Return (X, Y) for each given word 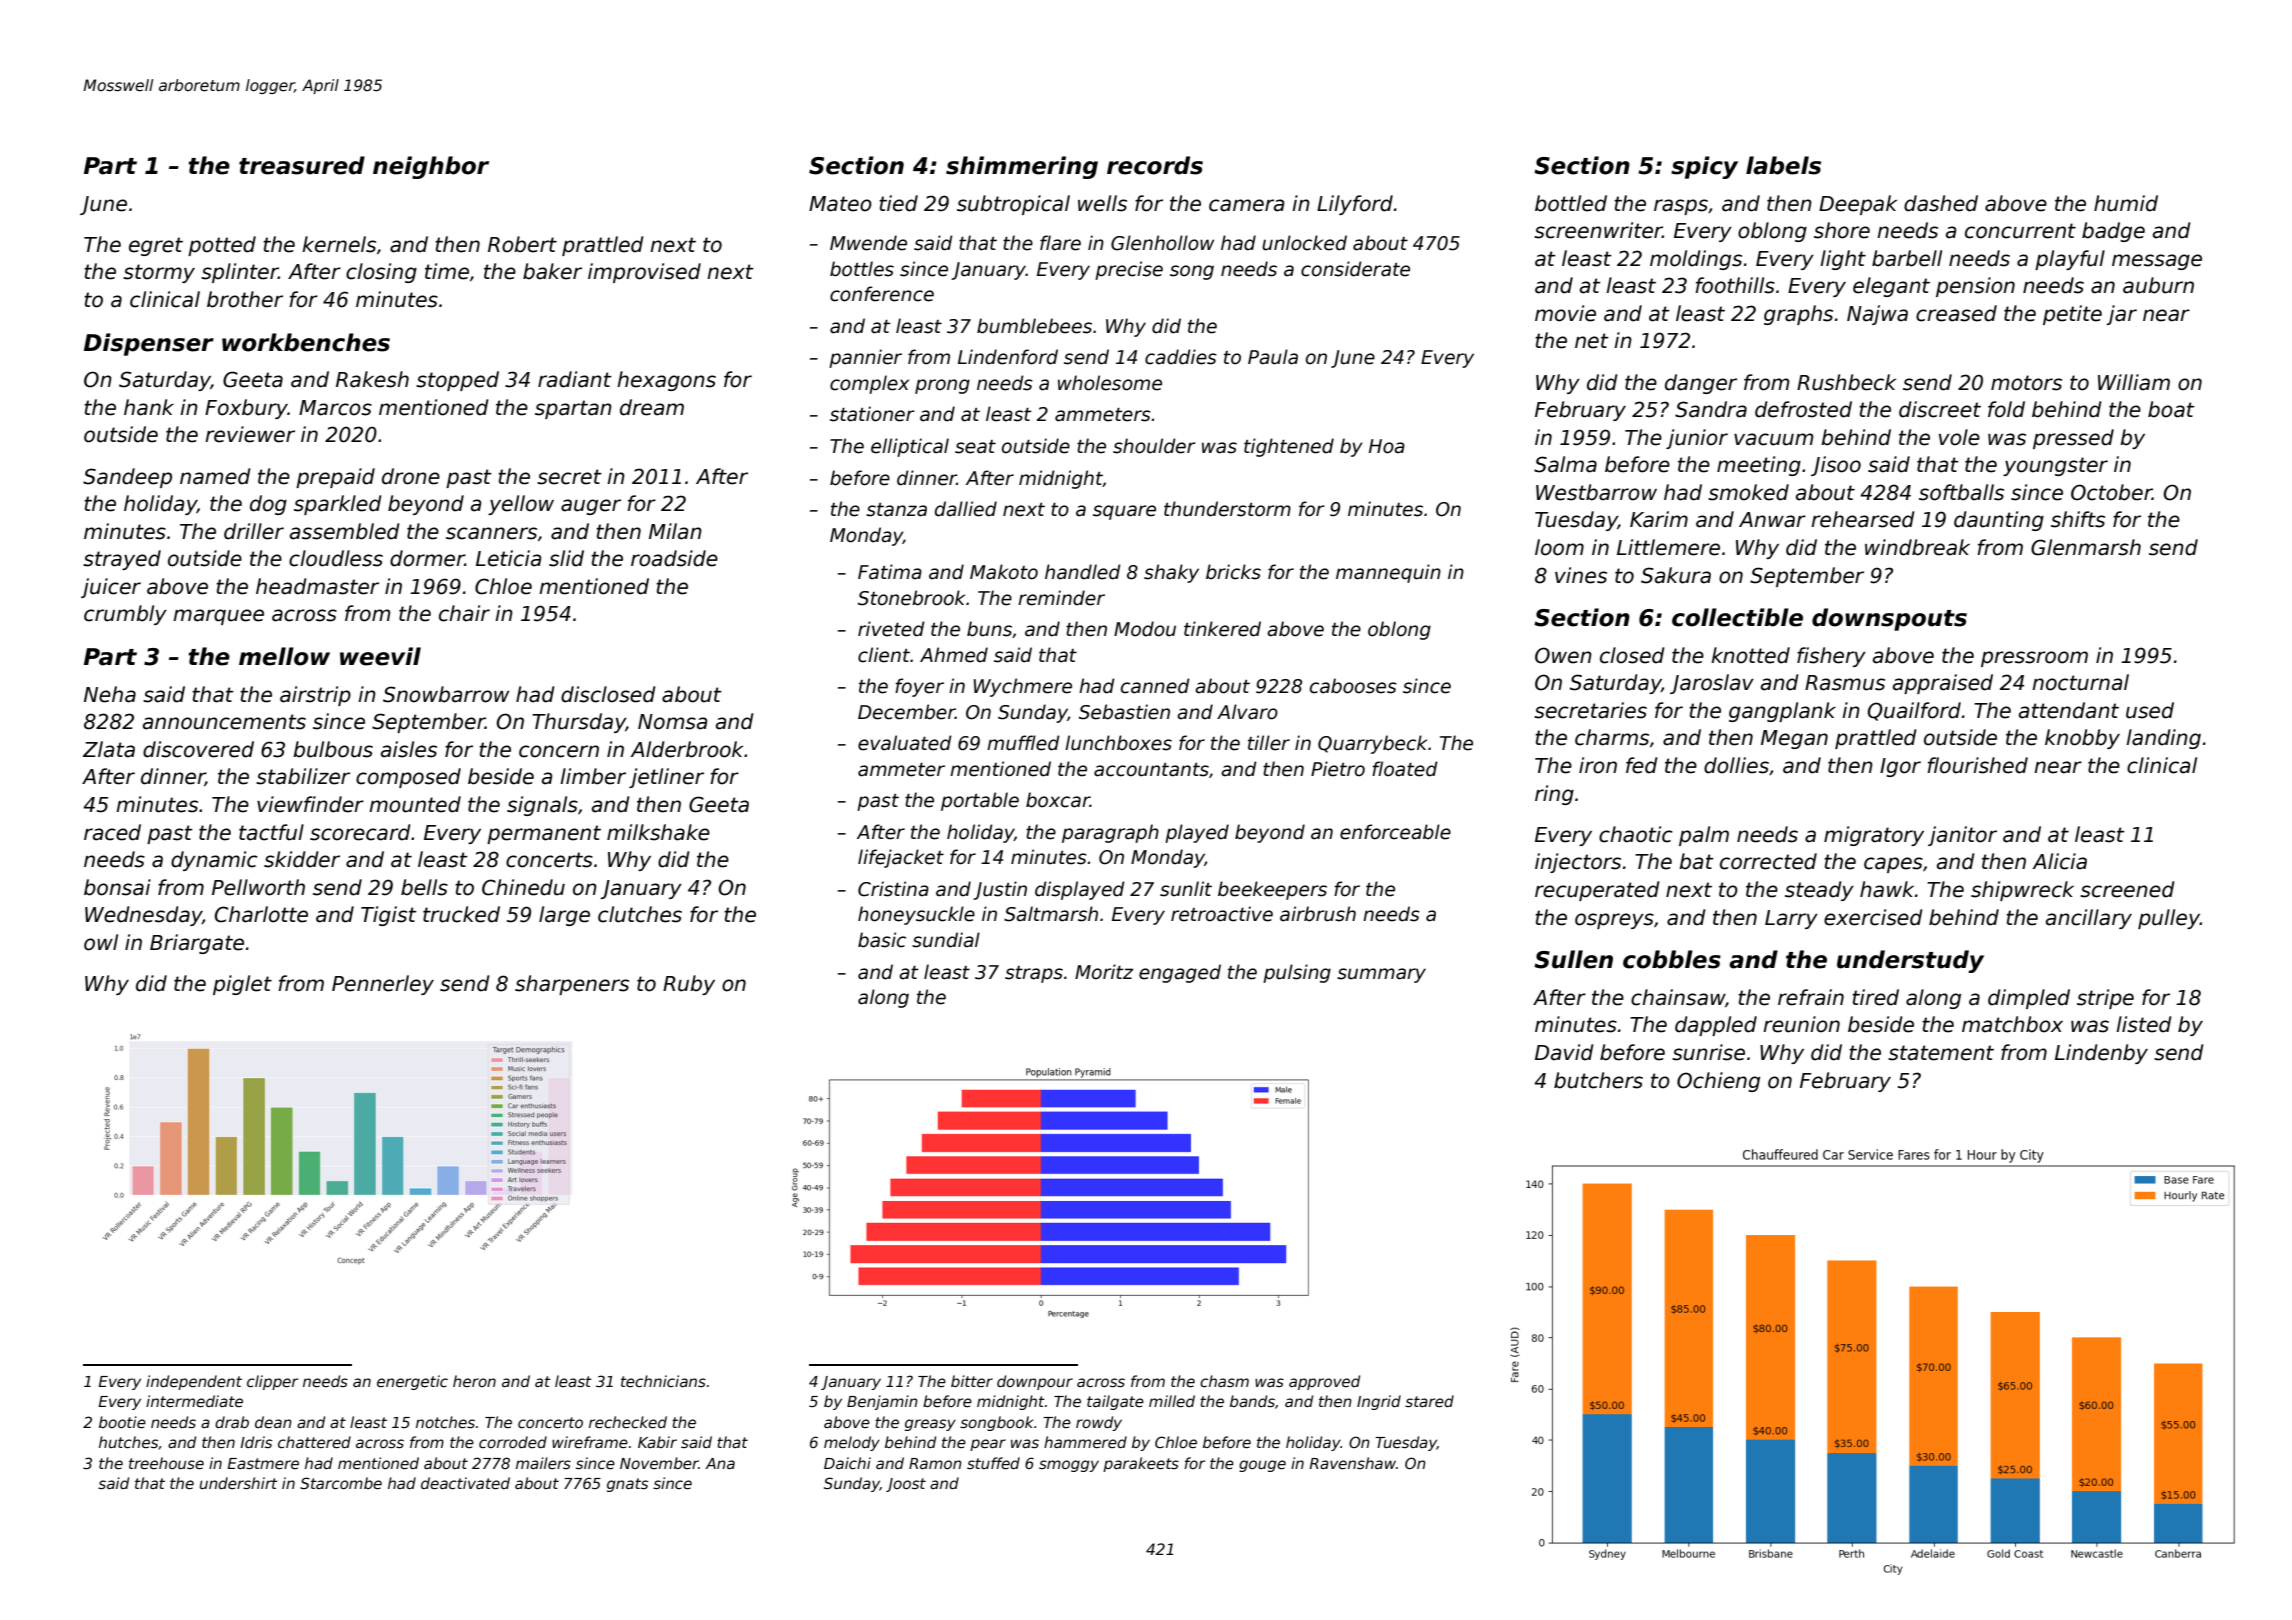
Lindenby (2101, 1054)
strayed (122, 560)
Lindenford (1008, 357)
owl (101, 942)
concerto (550, 1422)
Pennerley (383, 985)
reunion (1801, 1024)
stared (1429, 1401)
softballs (1961, 492)
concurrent (2020, 231)
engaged (1180, 973)
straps (1034, 974)
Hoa (1387, 446)
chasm (1224, 1381)
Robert (522, 244)
